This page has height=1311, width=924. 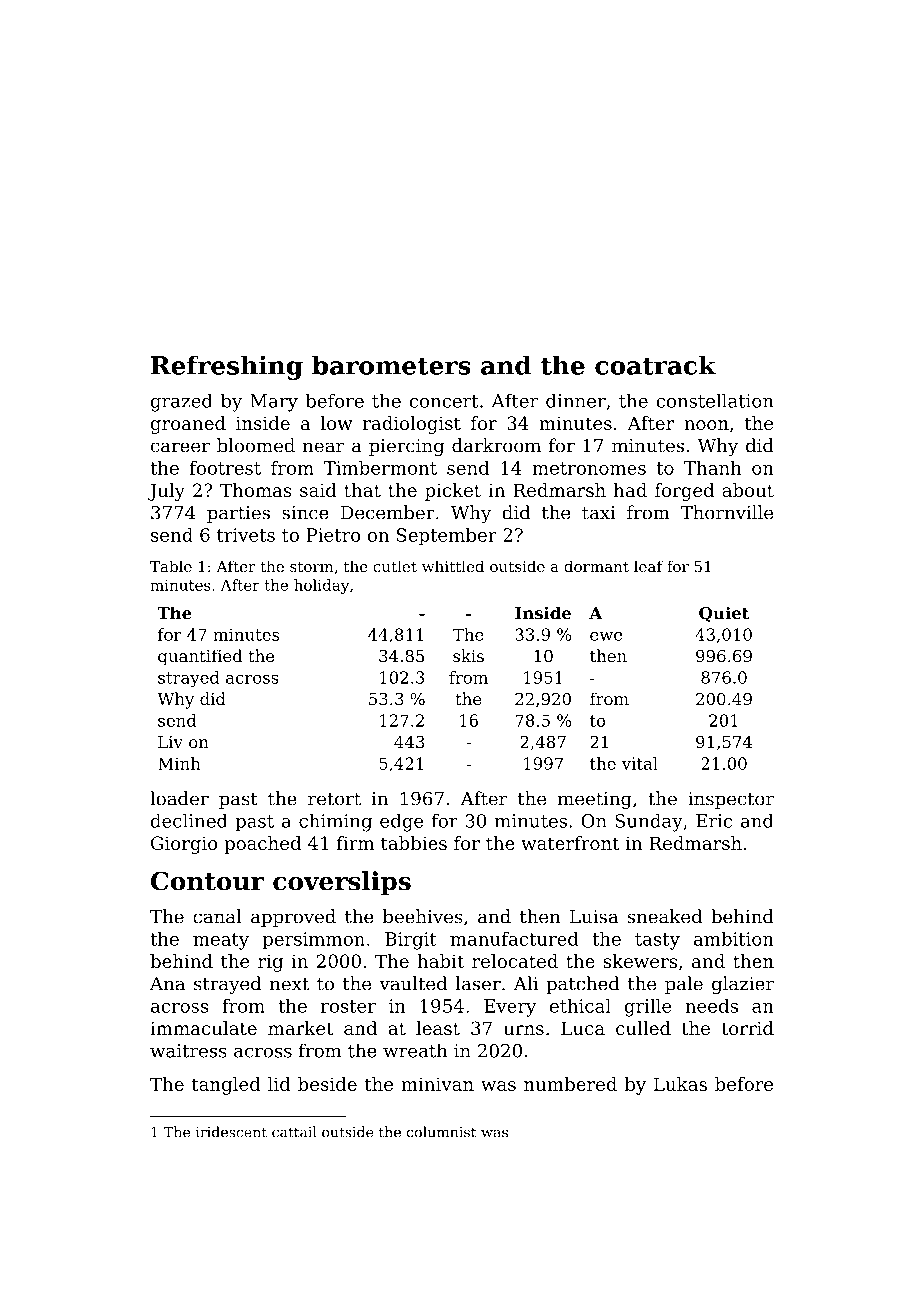 What do you see at coordinates (170, 742) in the page?
I see `Liv` at bounding box center [170, 742].
